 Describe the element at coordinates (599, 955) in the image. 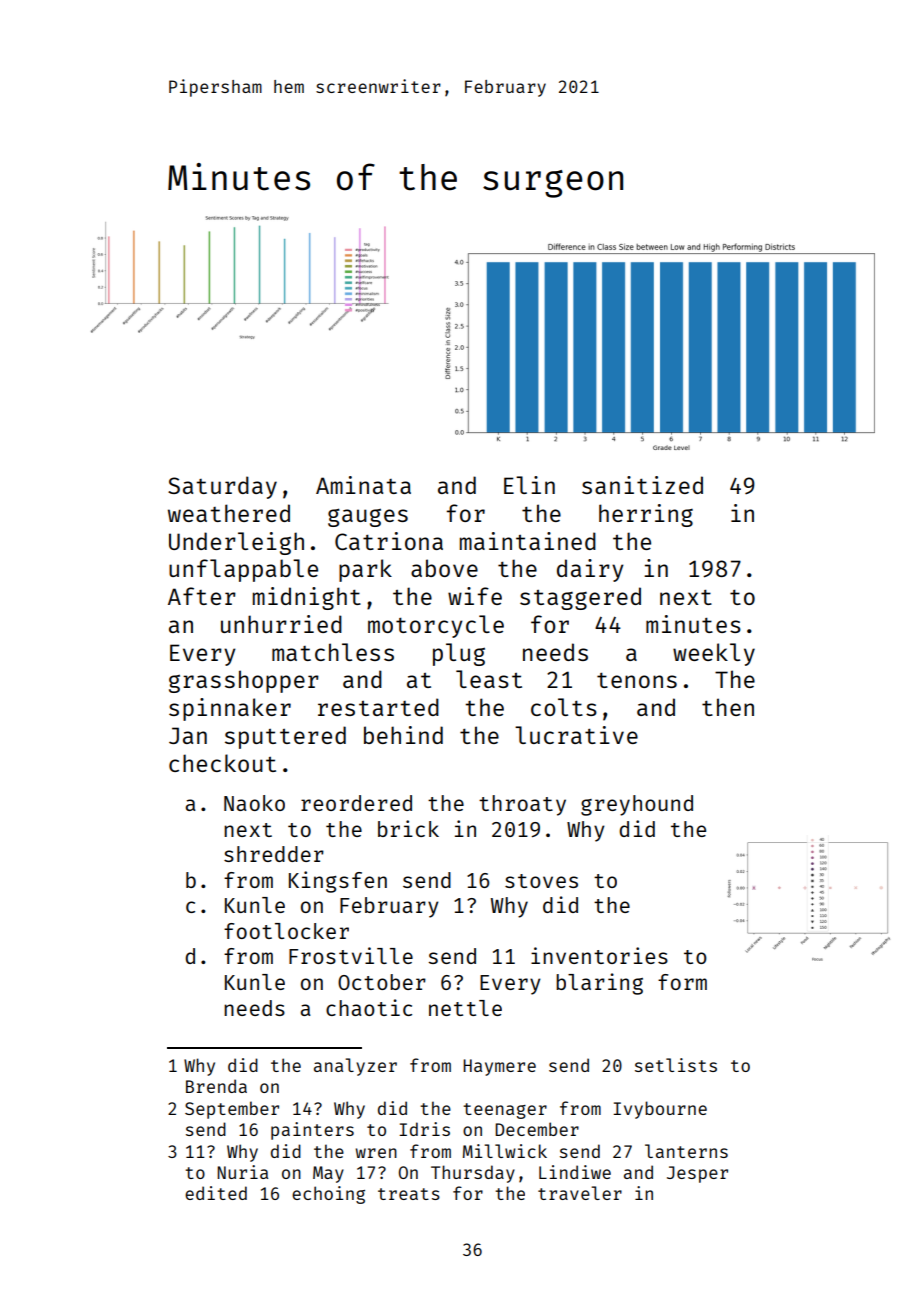

I see `inventories` at that location.
